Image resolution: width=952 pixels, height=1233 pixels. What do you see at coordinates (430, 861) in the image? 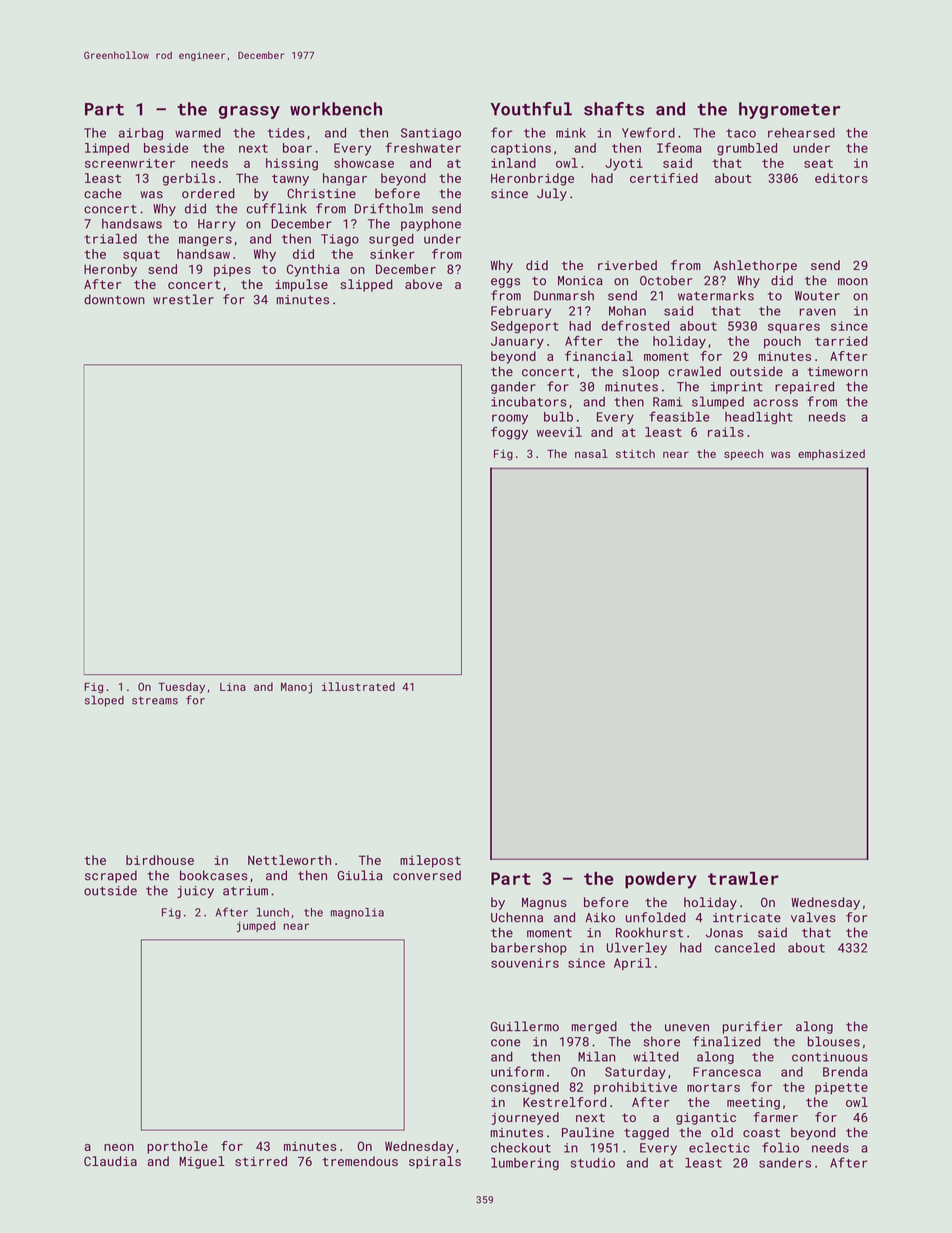
I see `milepost` at bounding box center [430, 861].
